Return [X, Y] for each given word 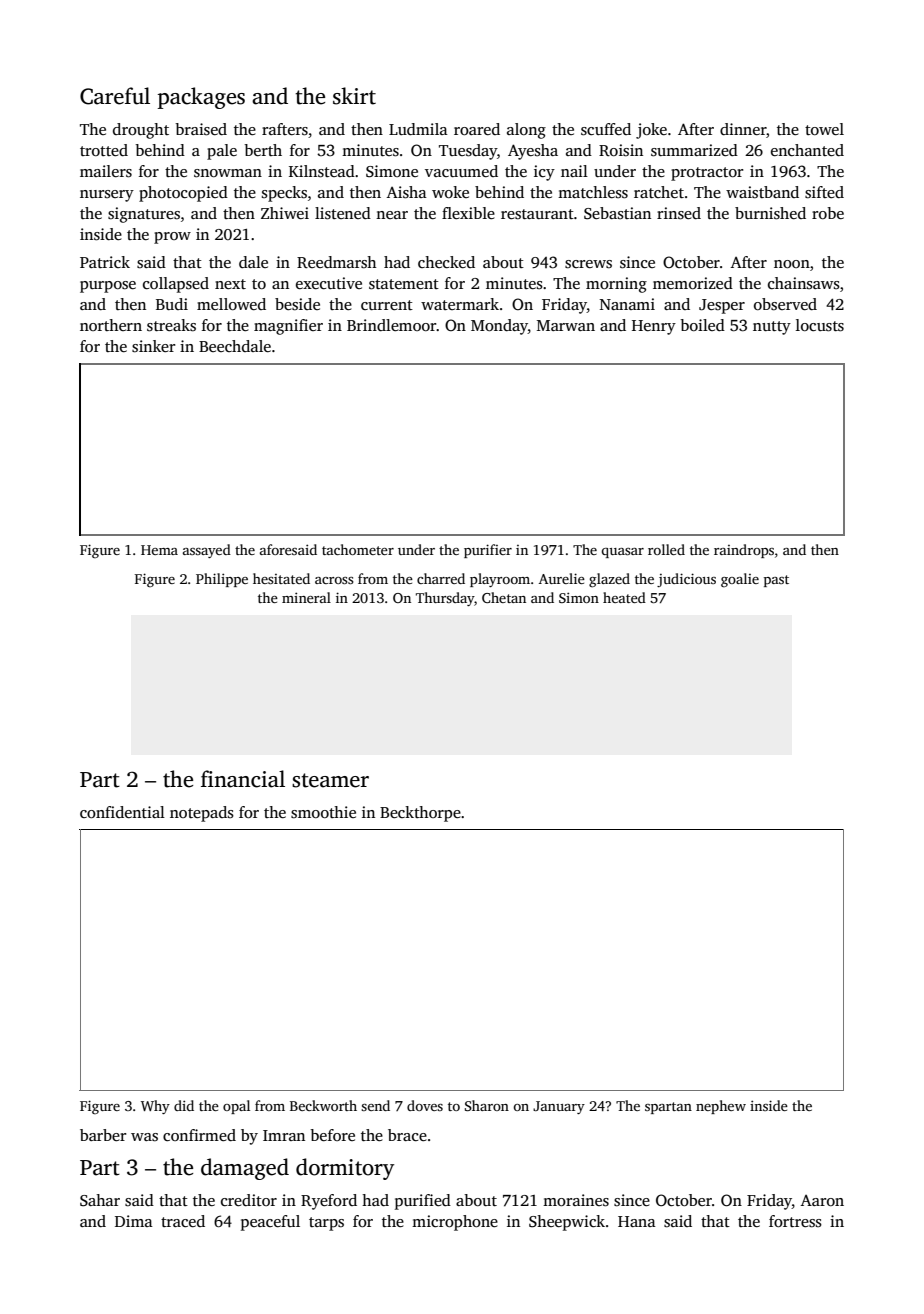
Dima [134, 1221]
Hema [159, 550]
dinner [743, 129]
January [559, 1107]
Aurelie [562, 578]
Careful [115, 96]
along [526, 131]
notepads [202, 814]
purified [423, 1202]
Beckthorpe [420, 814]
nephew [721, 1107]
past [776, 581]
